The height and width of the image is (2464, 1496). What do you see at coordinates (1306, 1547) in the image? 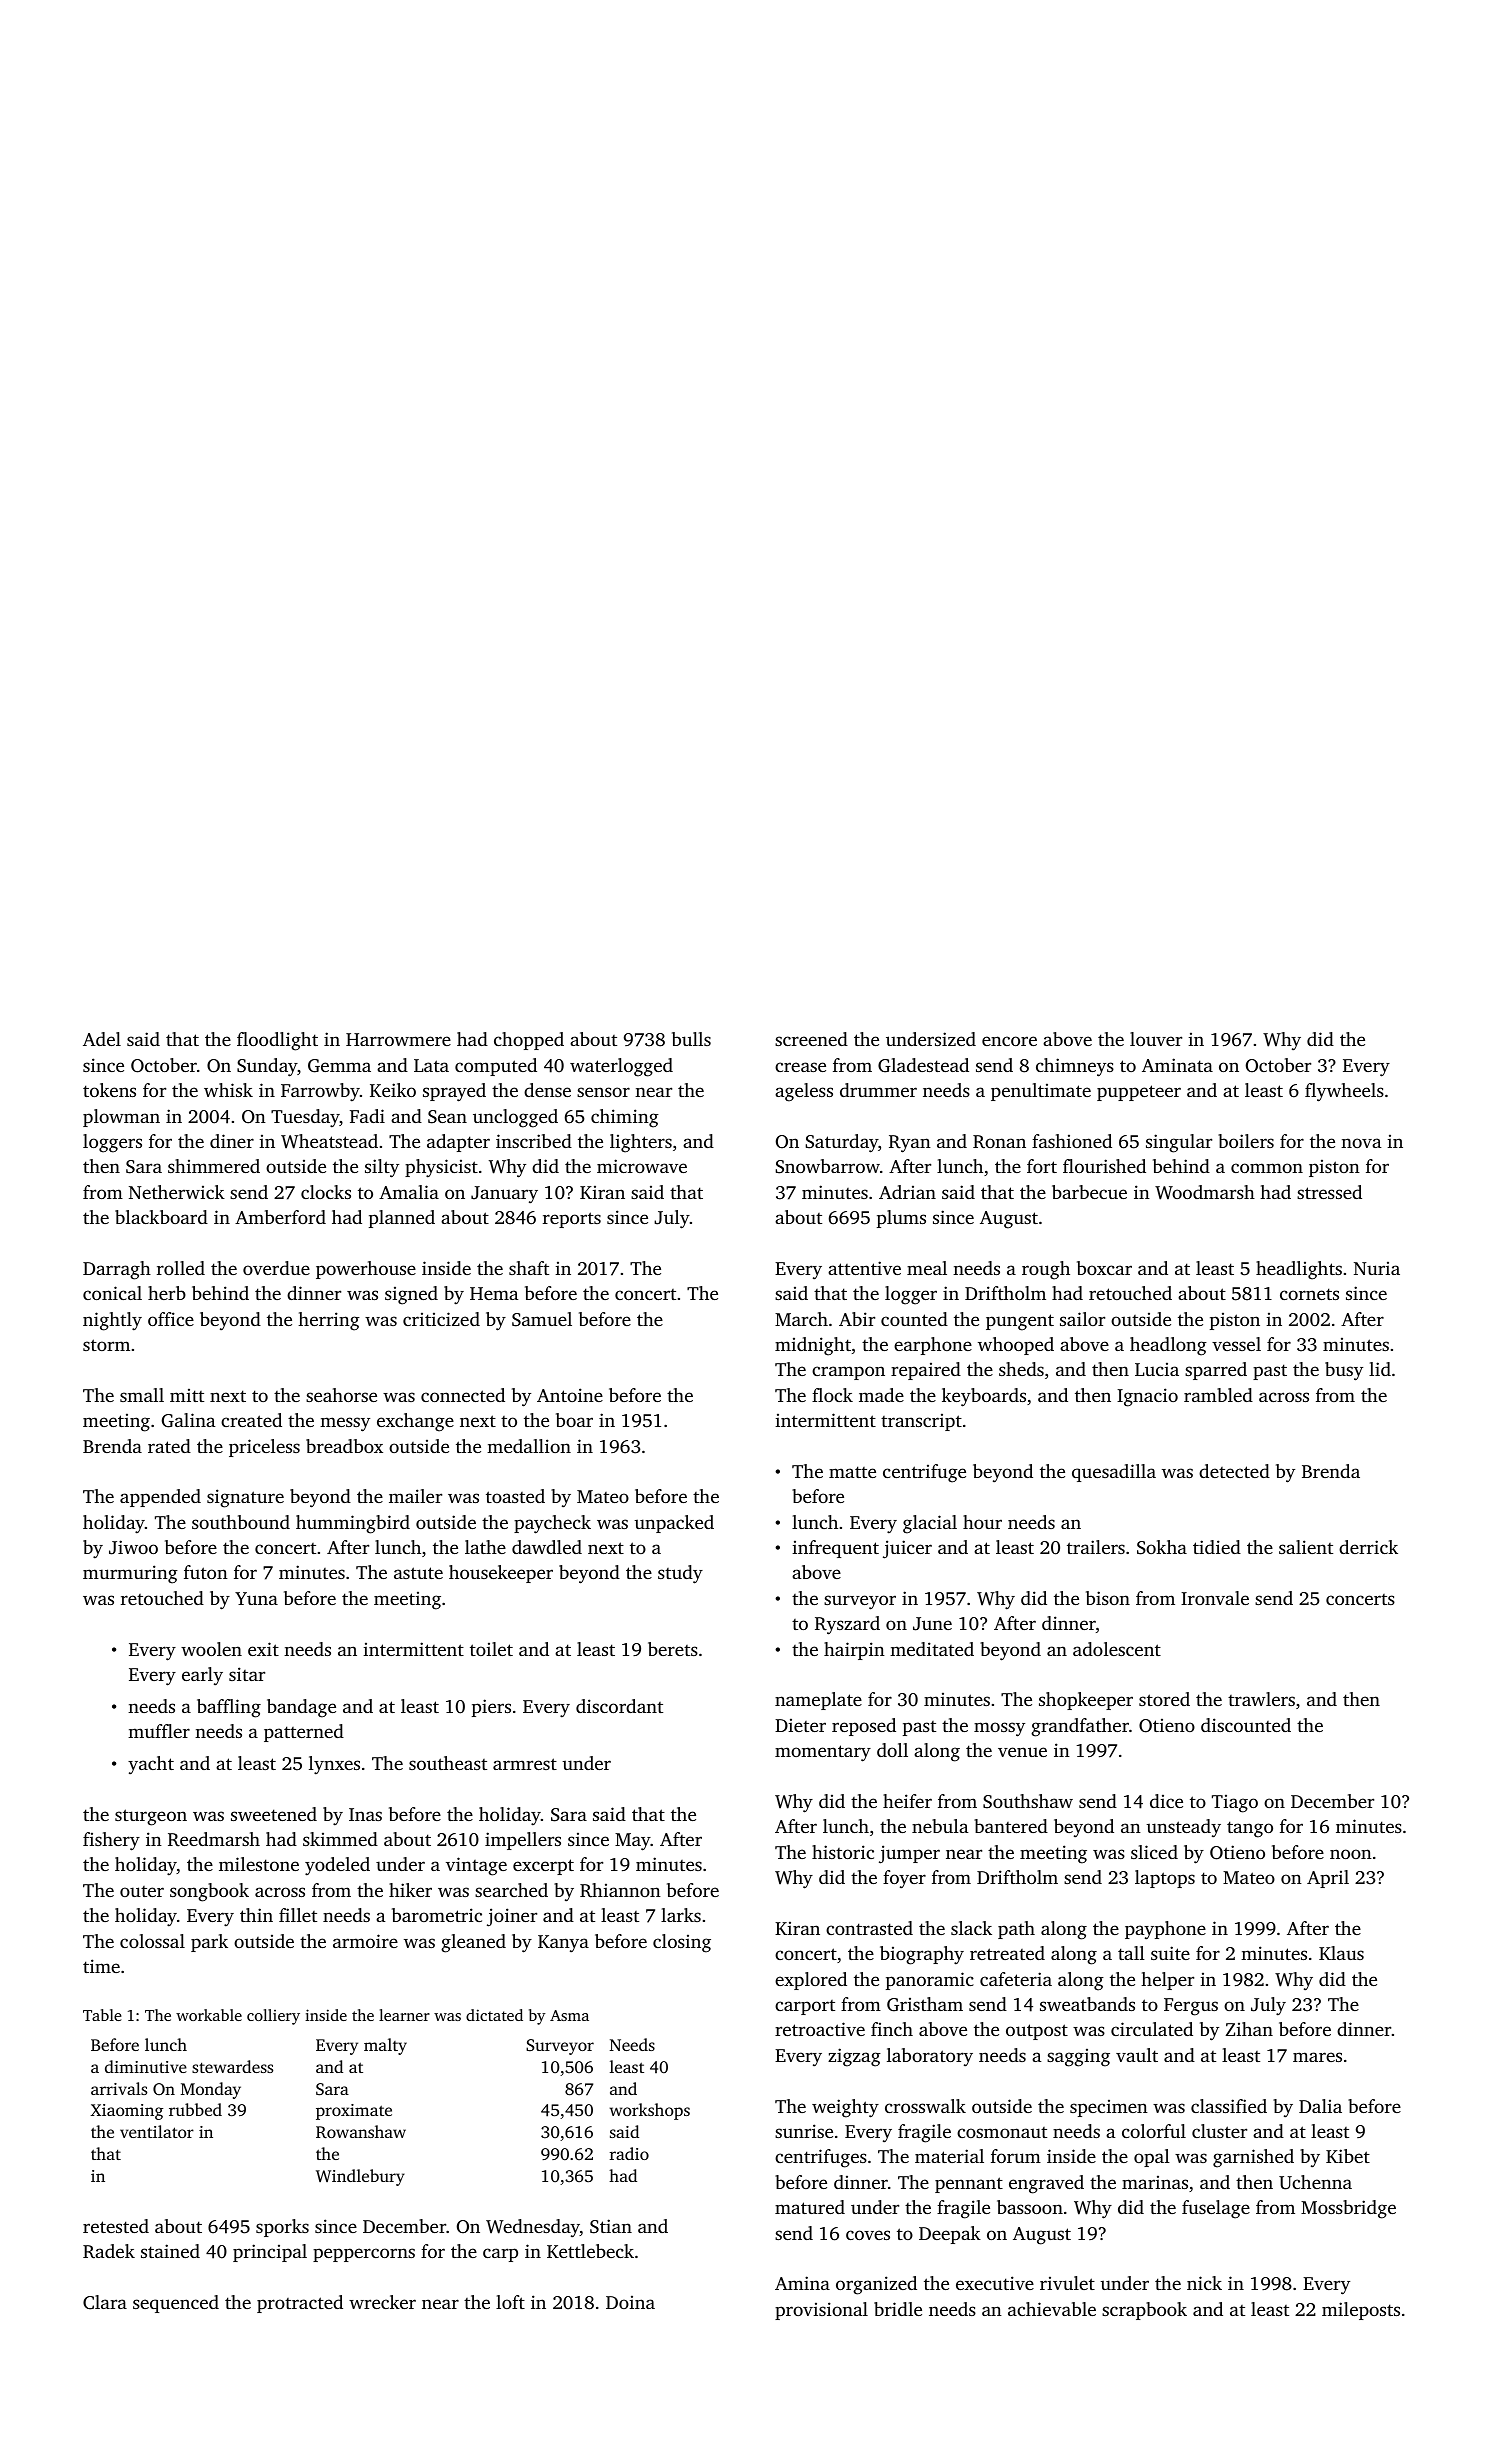
I see `salient` at bounding box center [1306, 1547].
